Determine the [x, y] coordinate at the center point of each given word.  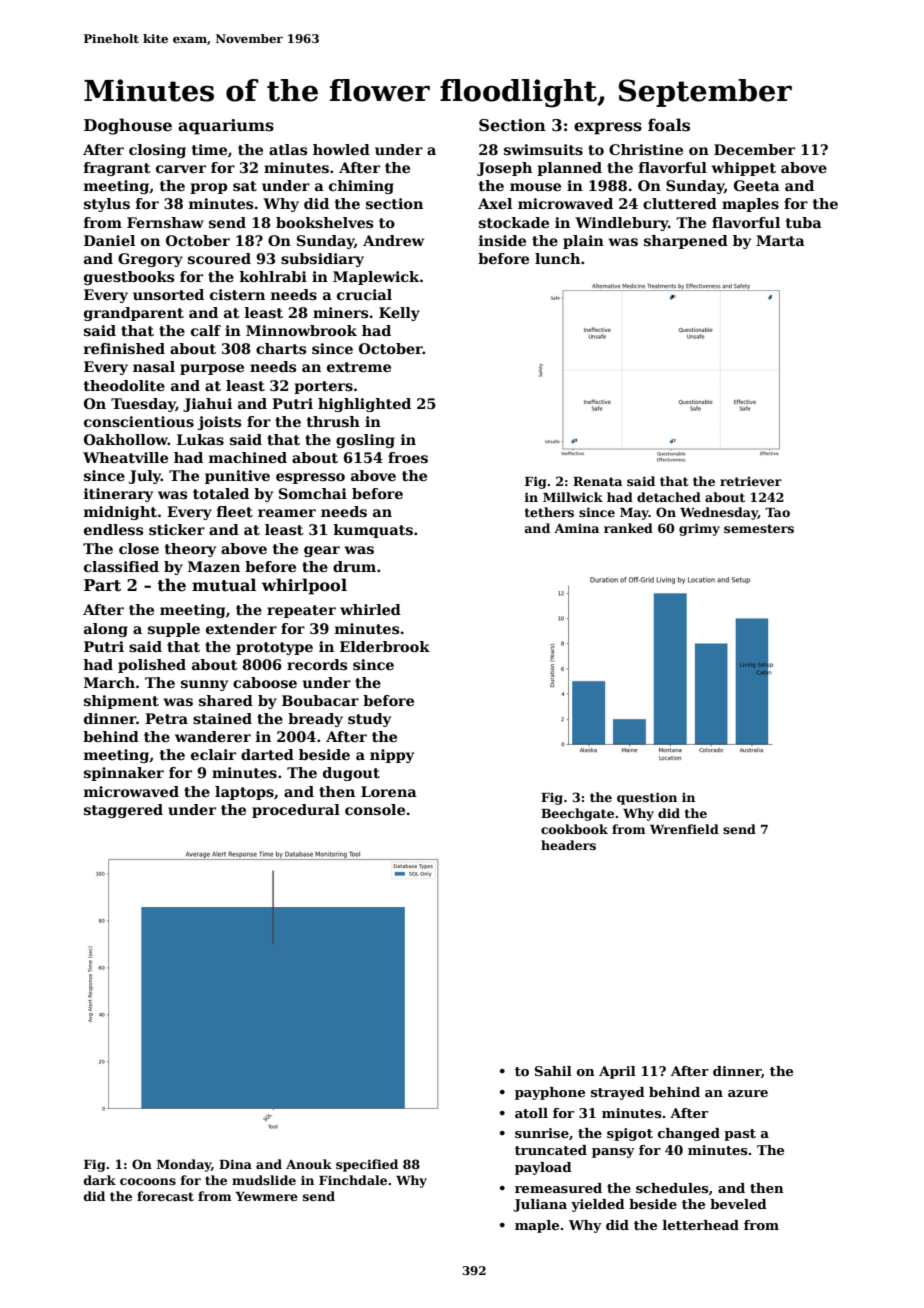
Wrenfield [684, 829]
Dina [235, 1164]
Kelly [399, 314]
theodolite [124, 385]
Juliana [540, 1205]
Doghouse [128, 126]
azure [748, 1093]
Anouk [309, 1164]
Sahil [553, 1071]
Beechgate [577, 814]
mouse [535, 187]
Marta [780, 240]
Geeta [757, 185]
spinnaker [124, 774]
